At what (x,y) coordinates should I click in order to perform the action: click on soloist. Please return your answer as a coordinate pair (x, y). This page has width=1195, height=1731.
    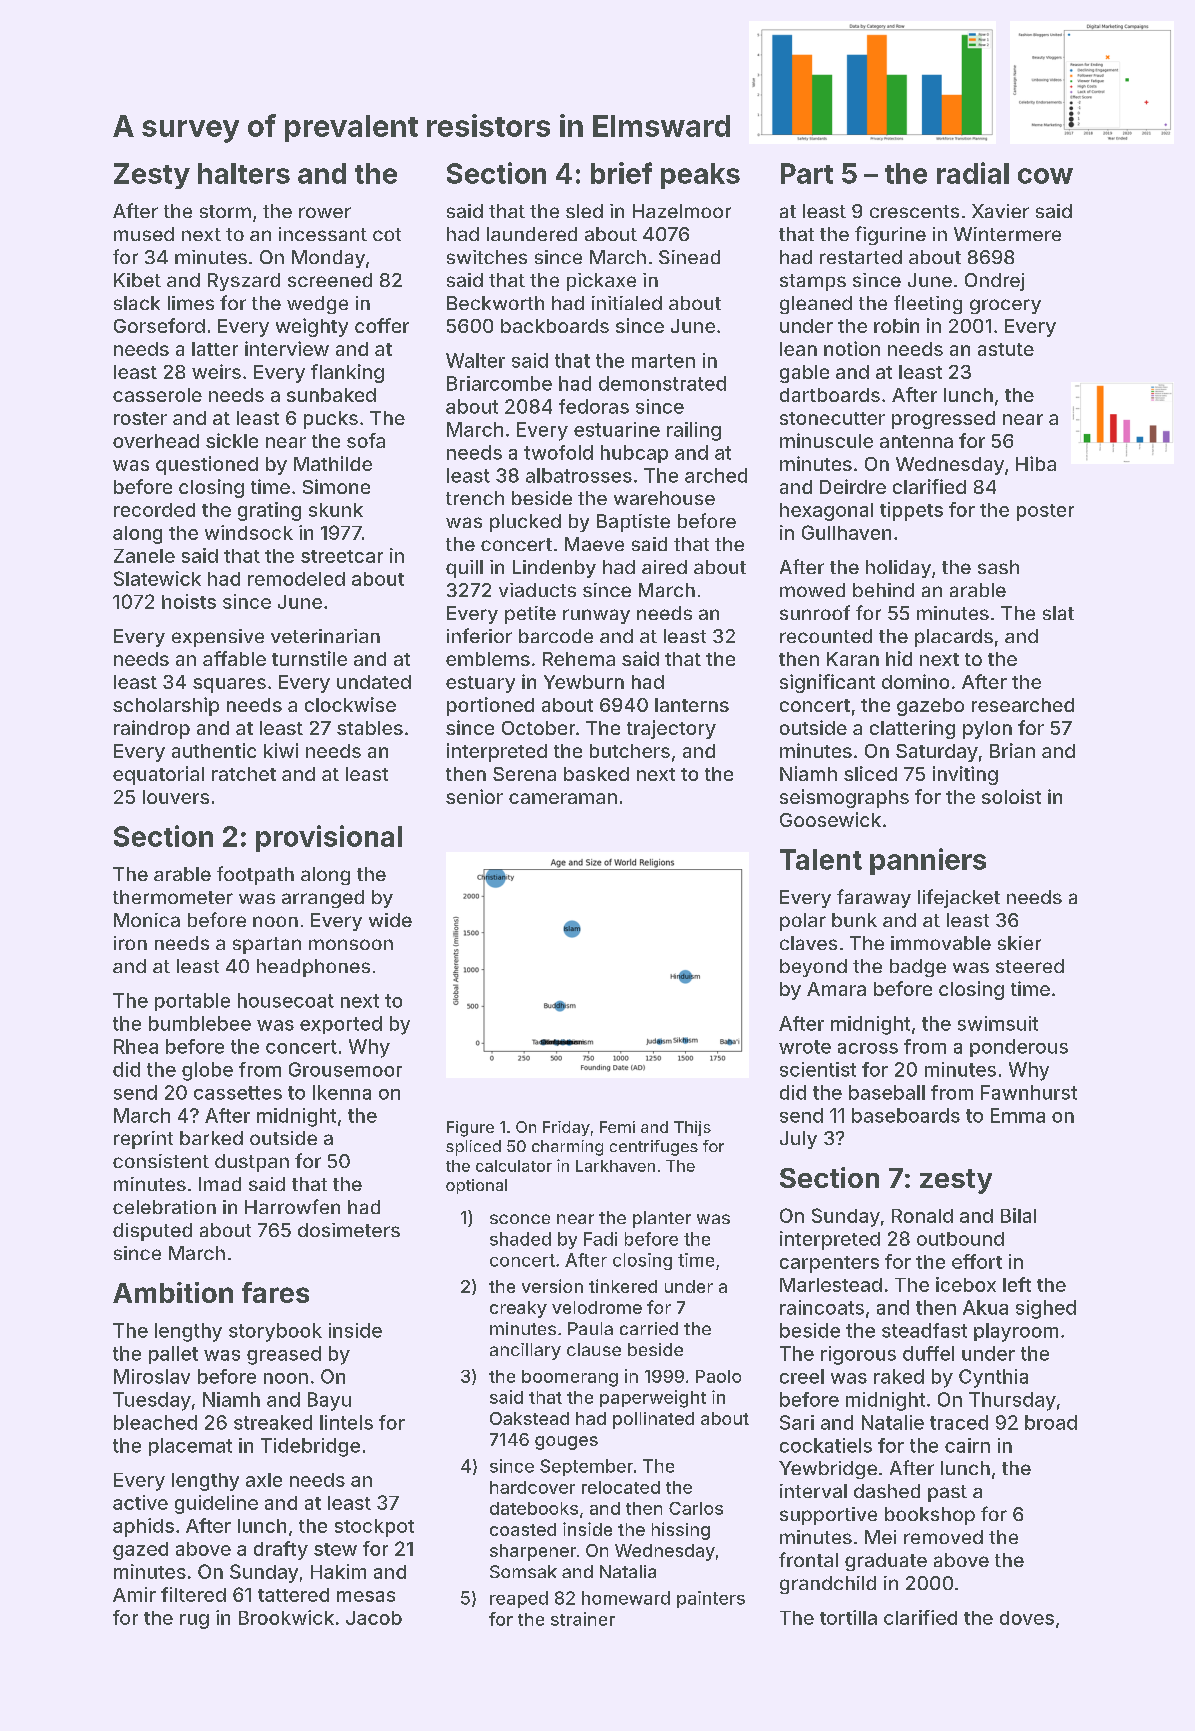
    Looking at the image, I should click on (1011, 796).
